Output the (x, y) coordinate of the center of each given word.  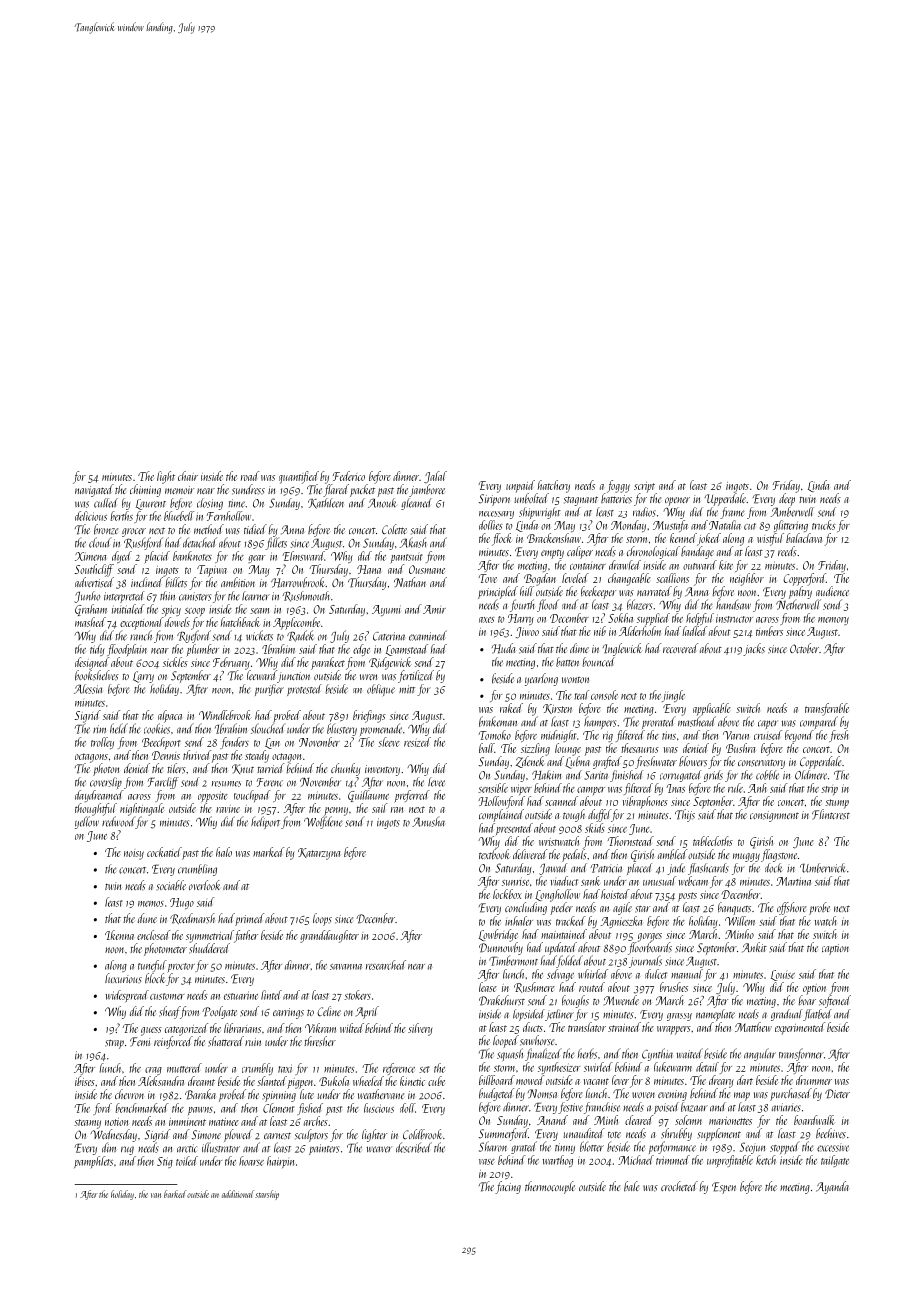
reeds (787, 551)
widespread (127, 996)
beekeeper (598, 592)
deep (787, 499)
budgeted (496, 1094)
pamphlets (93, 1162)
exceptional (142, 623)
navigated (94, 490)
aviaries (786, 1107)
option (814, 989)
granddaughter (329, 936)
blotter (592, 1146)
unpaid (520, 486)
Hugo (182, 903)
